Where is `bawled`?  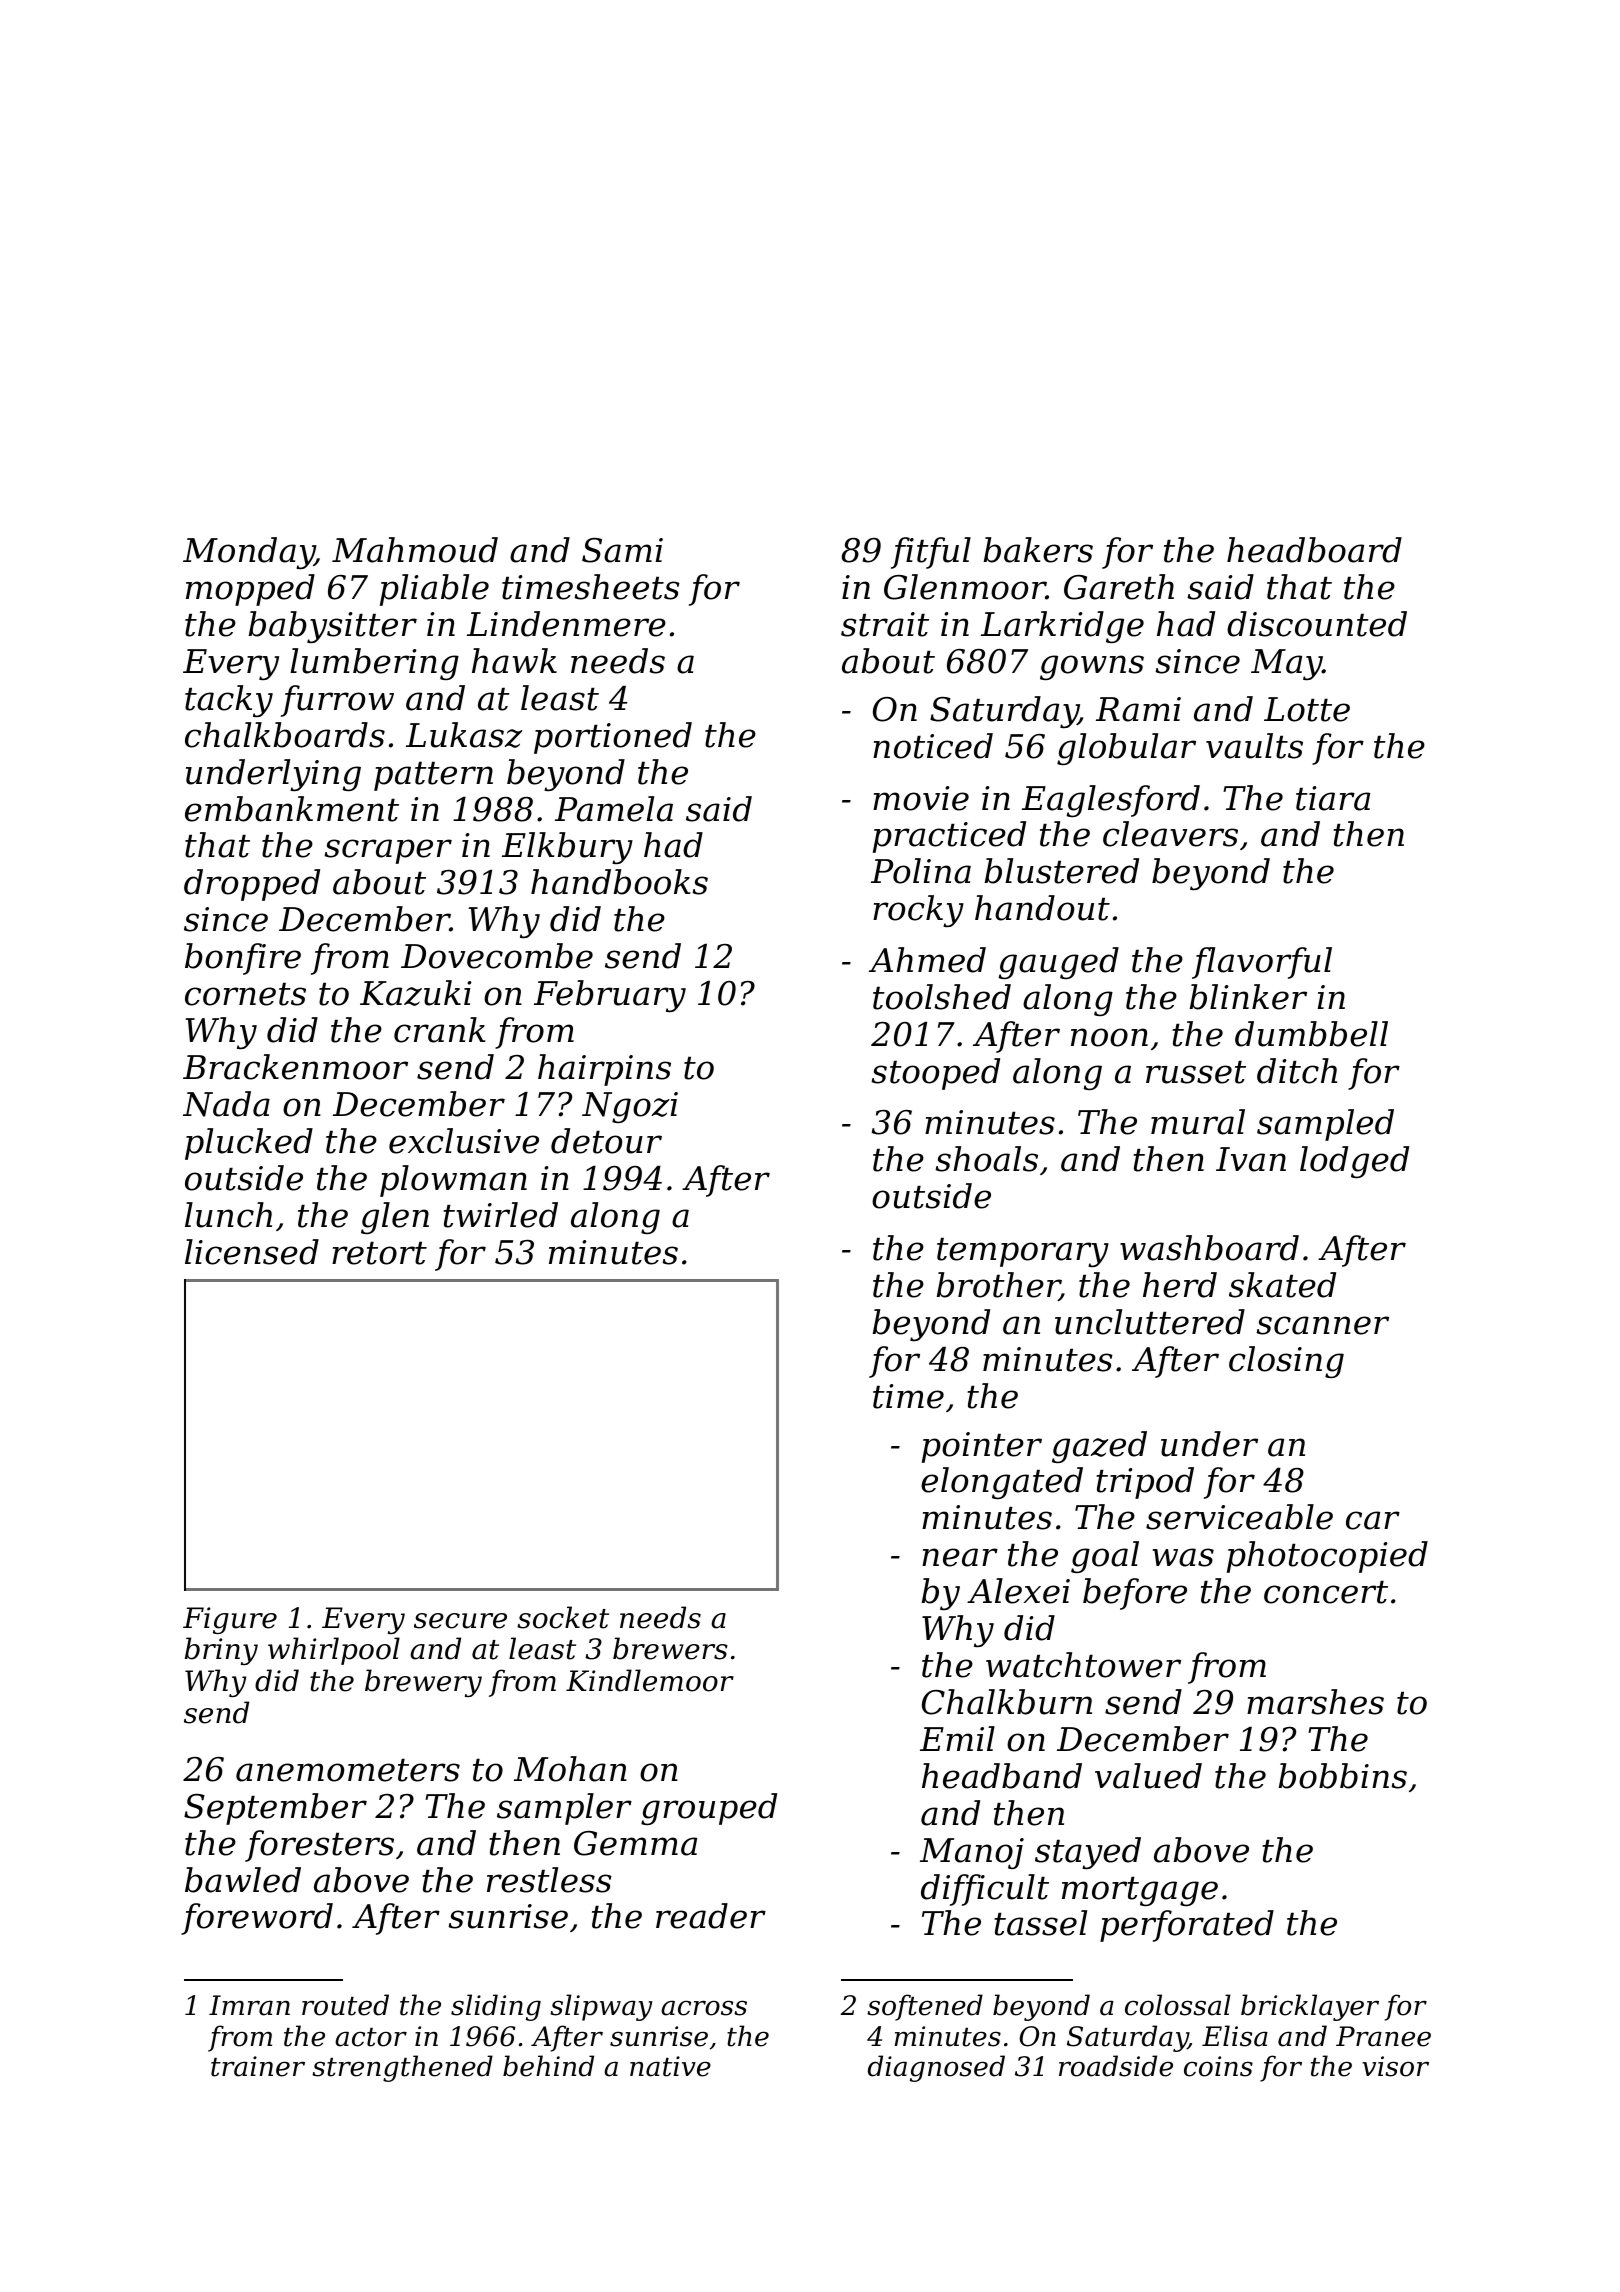
bawled is located at coordinates (243, 1880).
